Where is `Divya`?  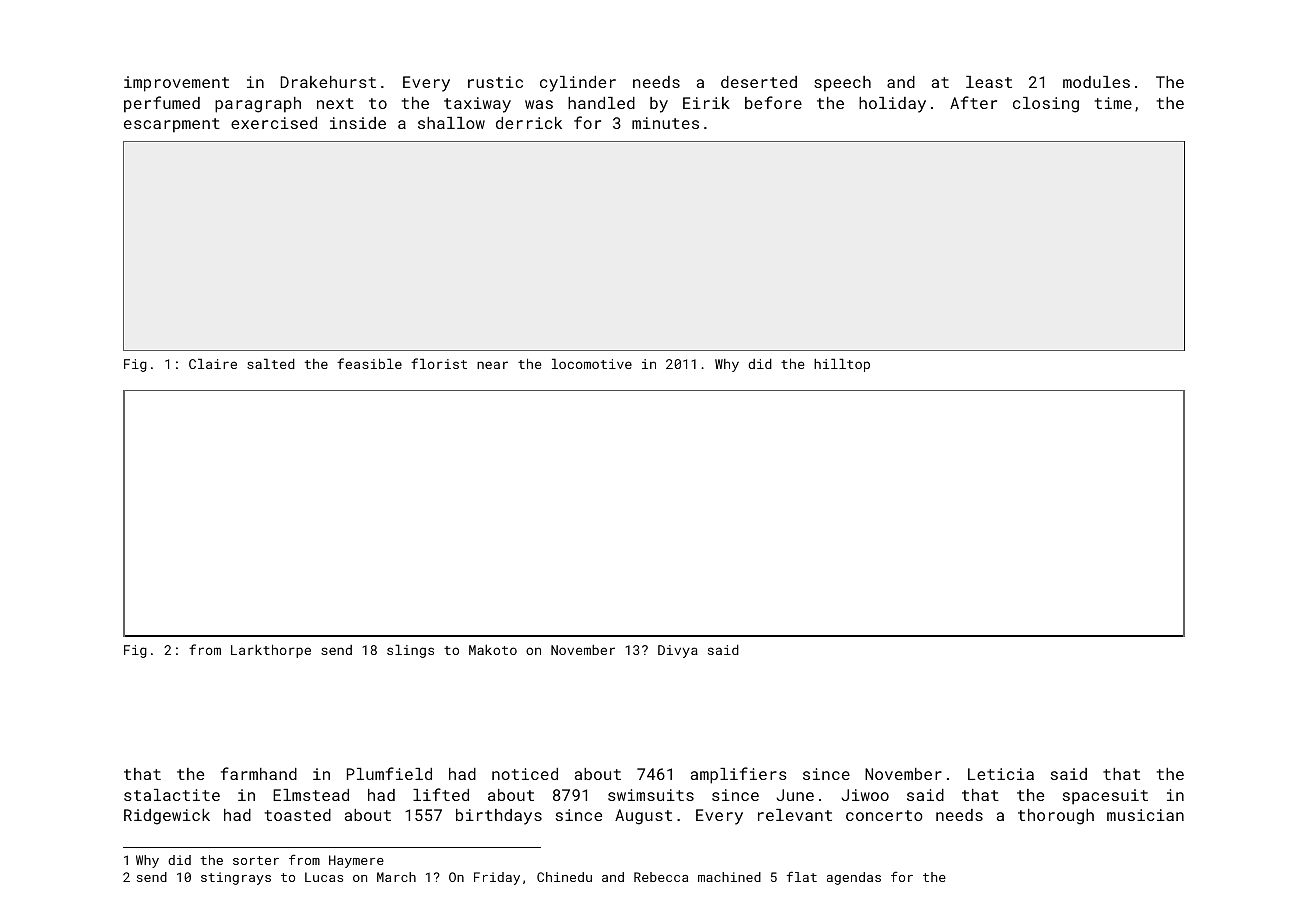
Divya is located at coordinates (678, 651).
